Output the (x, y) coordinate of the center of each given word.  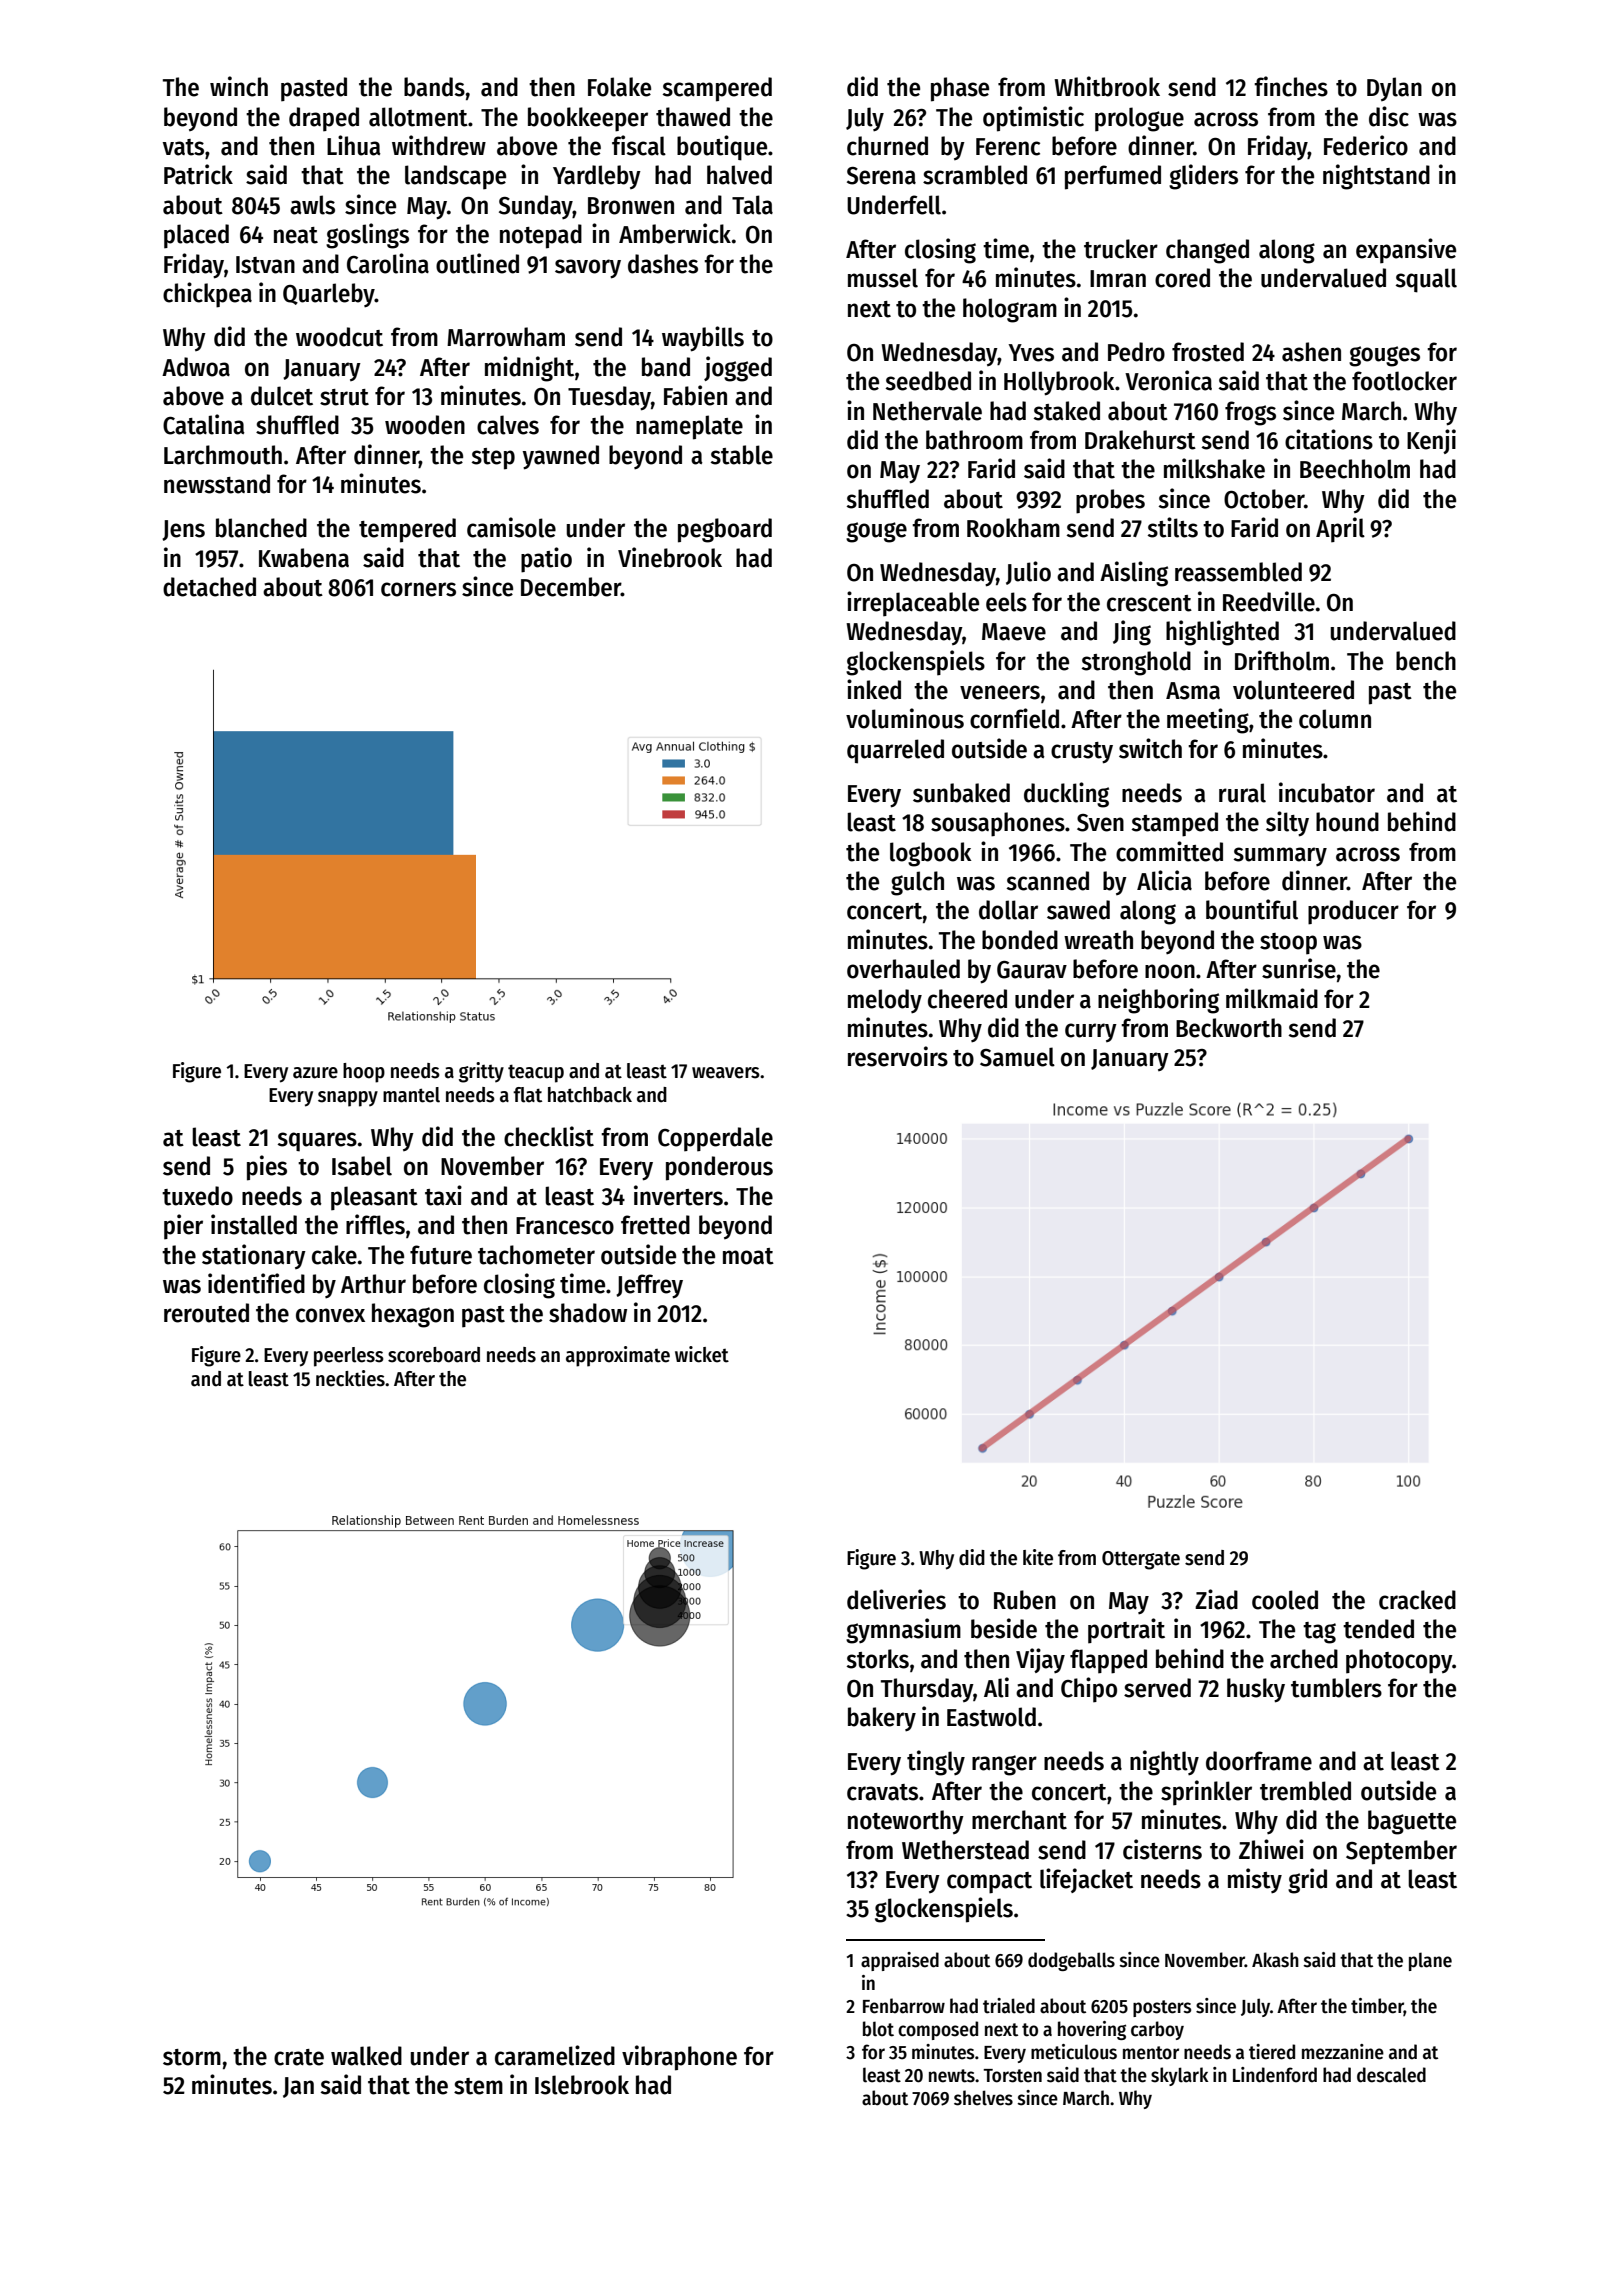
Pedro (1136, 352)
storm (192, 2057)
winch (239, 86)
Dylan (1394, 89)
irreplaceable (913, 604)
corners (418, 589)
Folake (619, 87)
